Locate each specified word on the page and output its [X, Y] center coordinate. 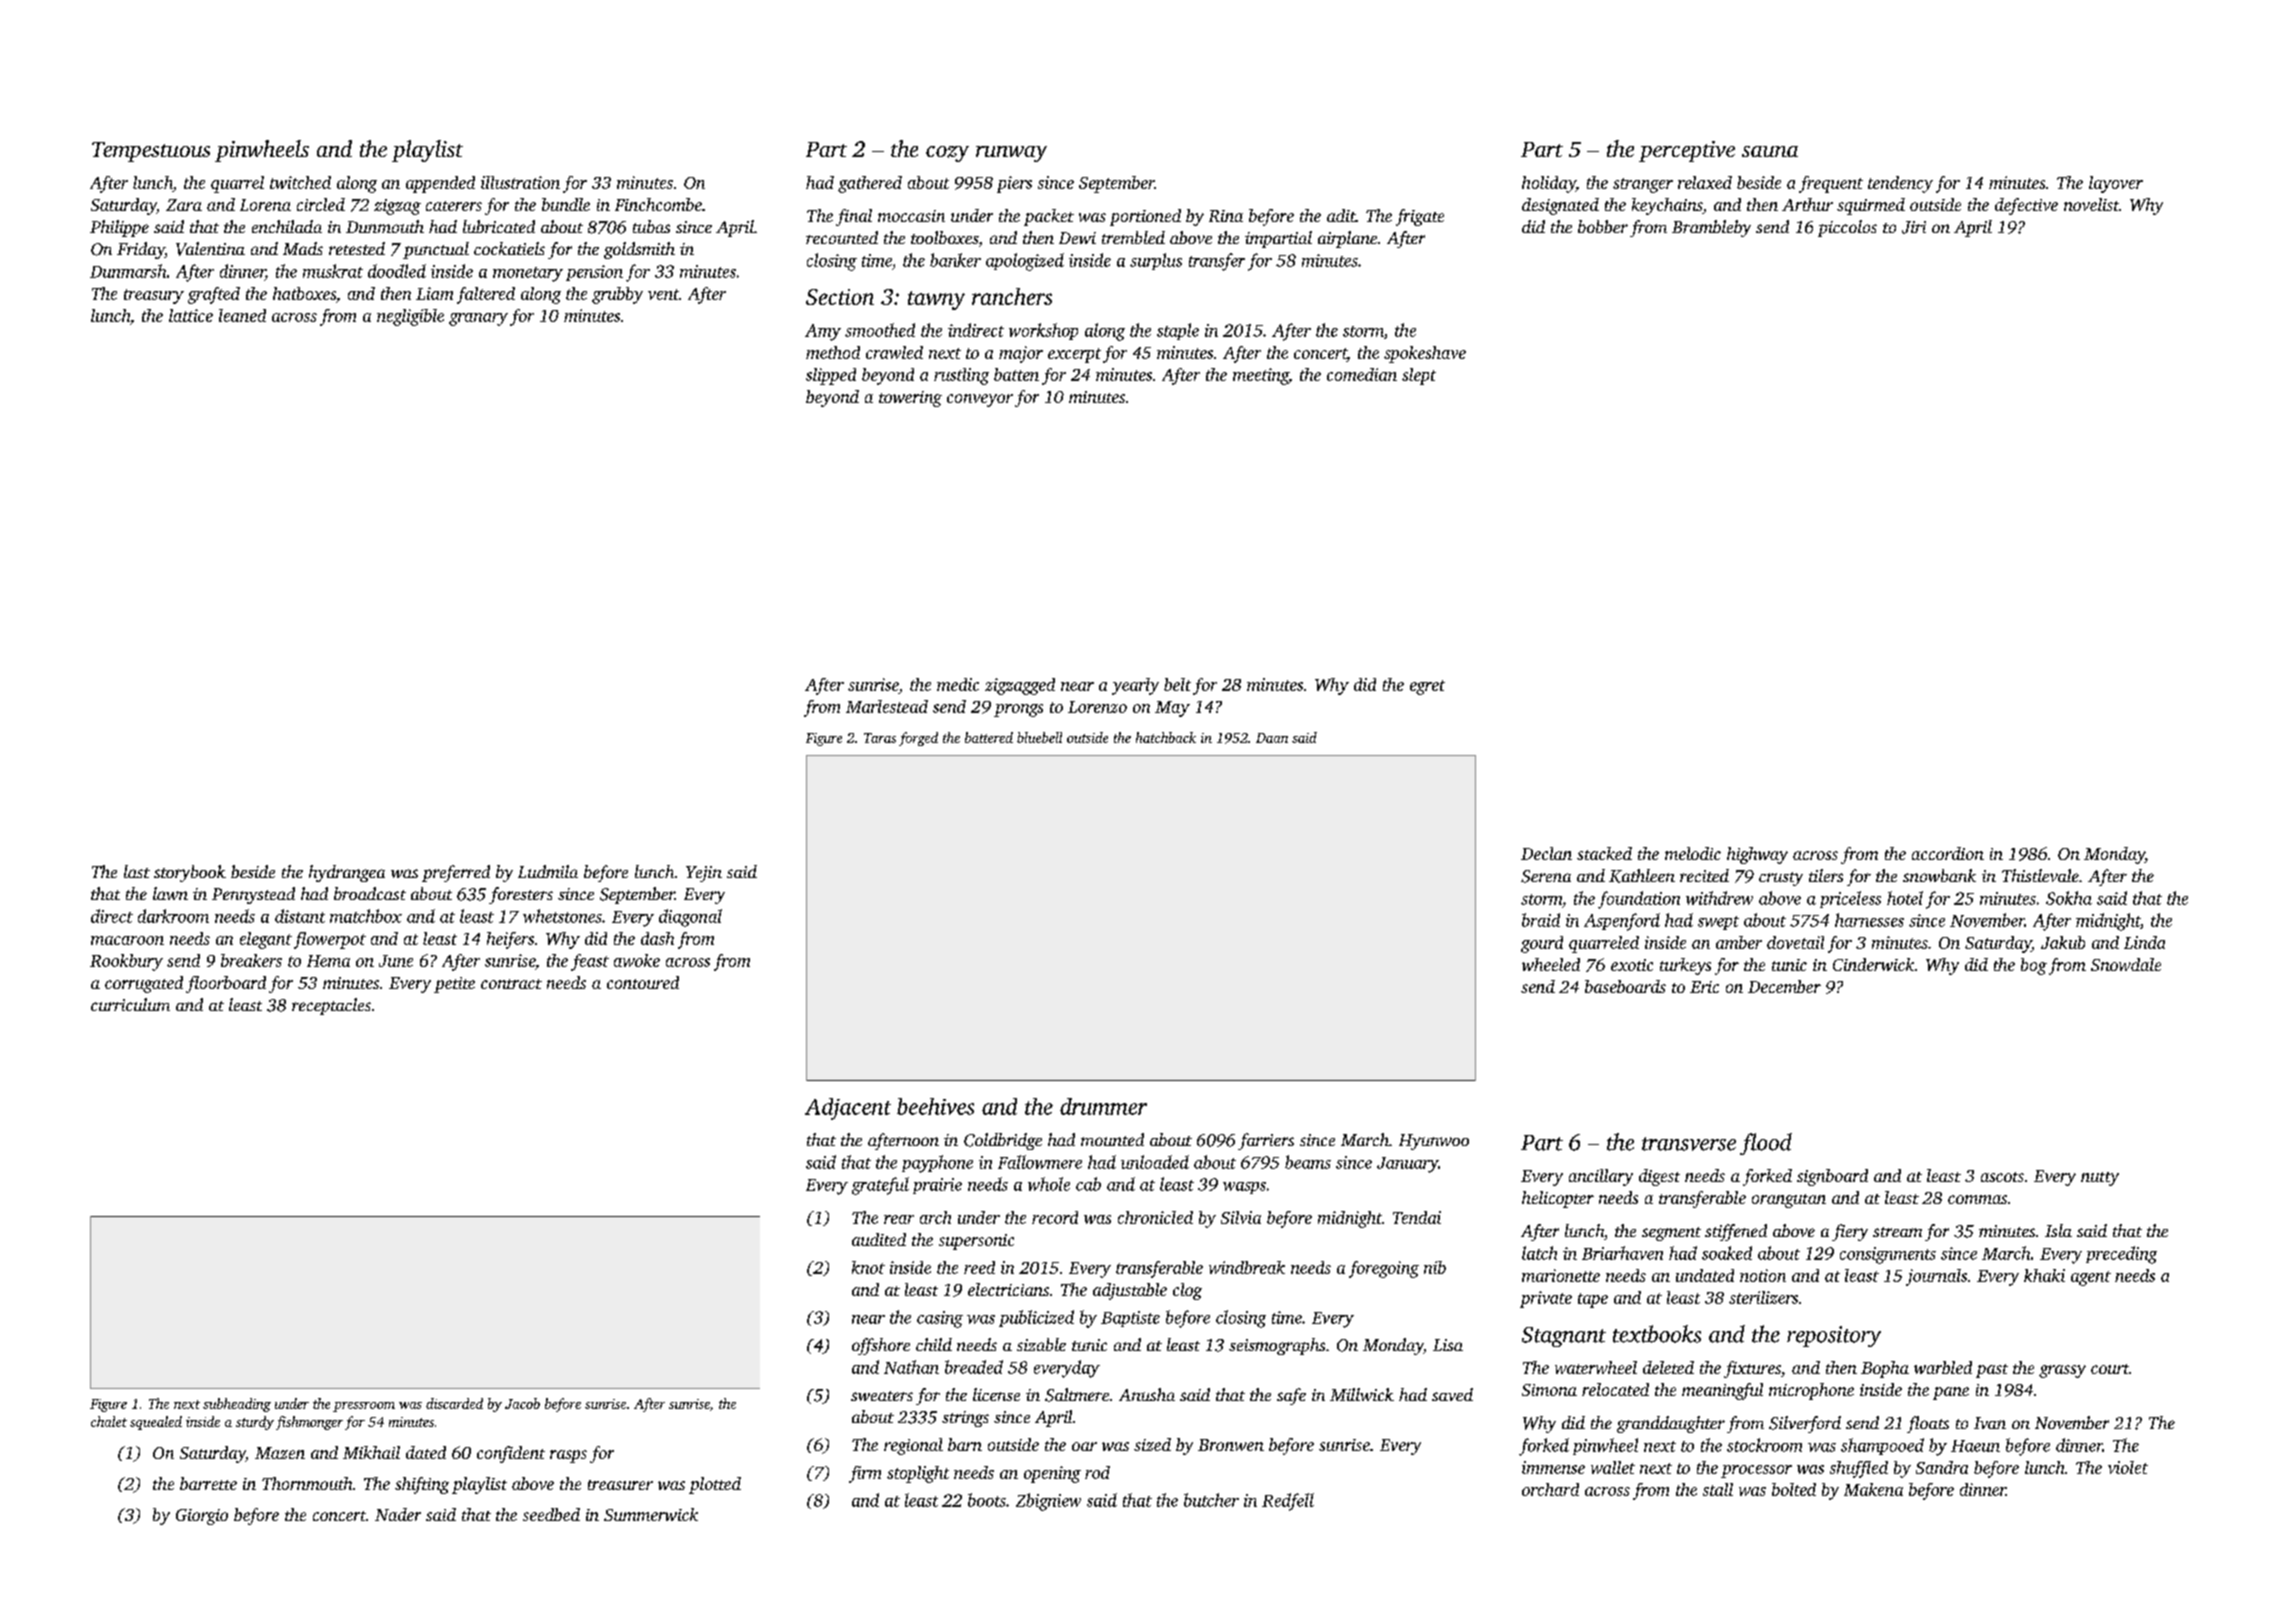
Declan [1546, 853]
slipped [831, 376]
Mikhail [371, 1452]
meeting [1261, 376]
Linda [2144, 942]
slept [1419, 376]
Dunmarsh [128, 271]
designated [1560, 206]
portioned [1145, 217]
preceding [2121, 1255]
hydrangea [347, 873]
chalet [109, 1421]
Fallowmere [1040, 1162]
